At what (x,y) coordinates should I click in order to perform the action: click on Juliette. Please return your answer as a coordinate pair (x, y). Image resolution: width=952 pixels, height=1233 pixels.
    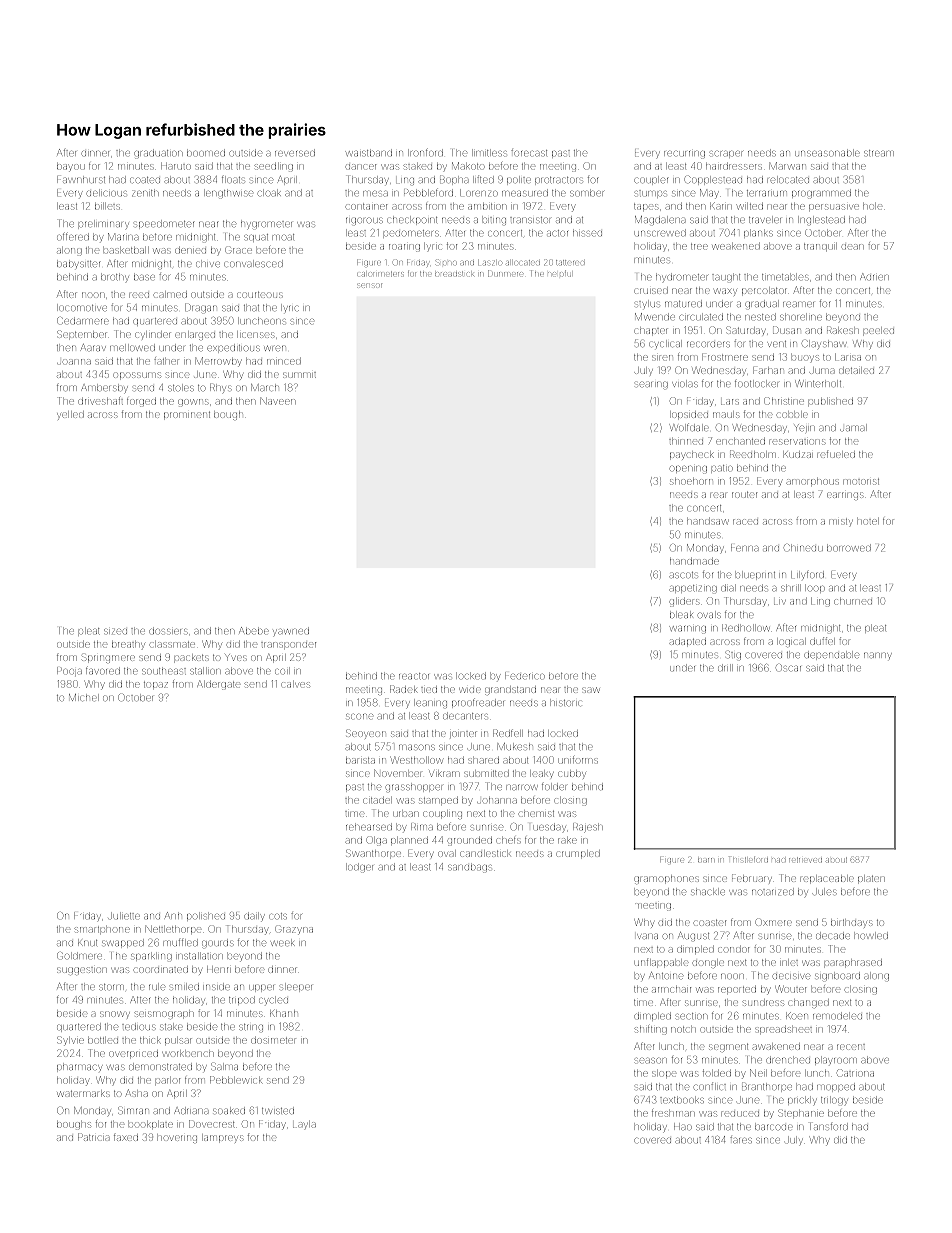
    Looking at the image, I should click on (124, 916).
